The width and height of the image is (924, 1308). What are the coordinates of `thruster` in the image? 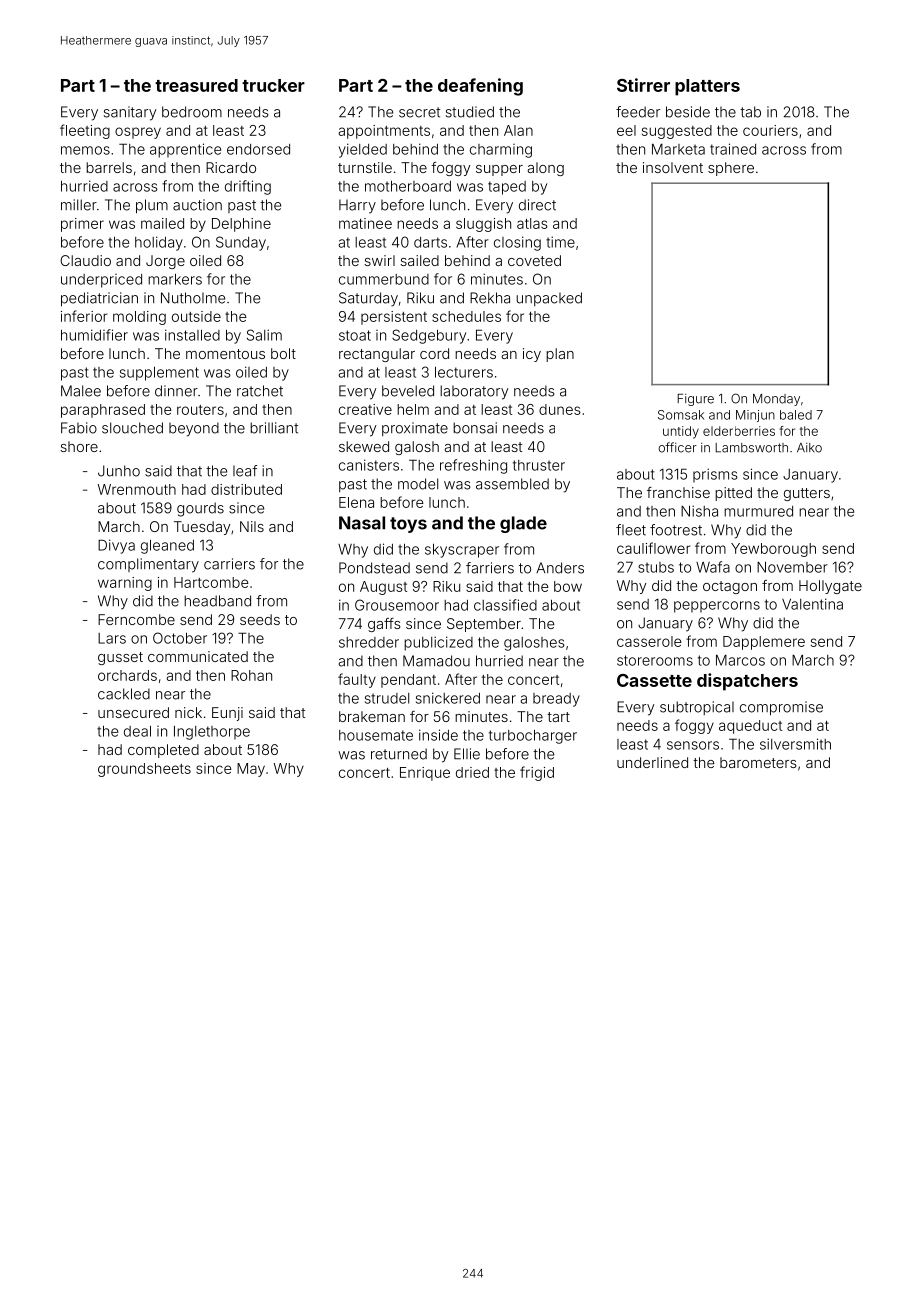 It's located at (539, 465).
